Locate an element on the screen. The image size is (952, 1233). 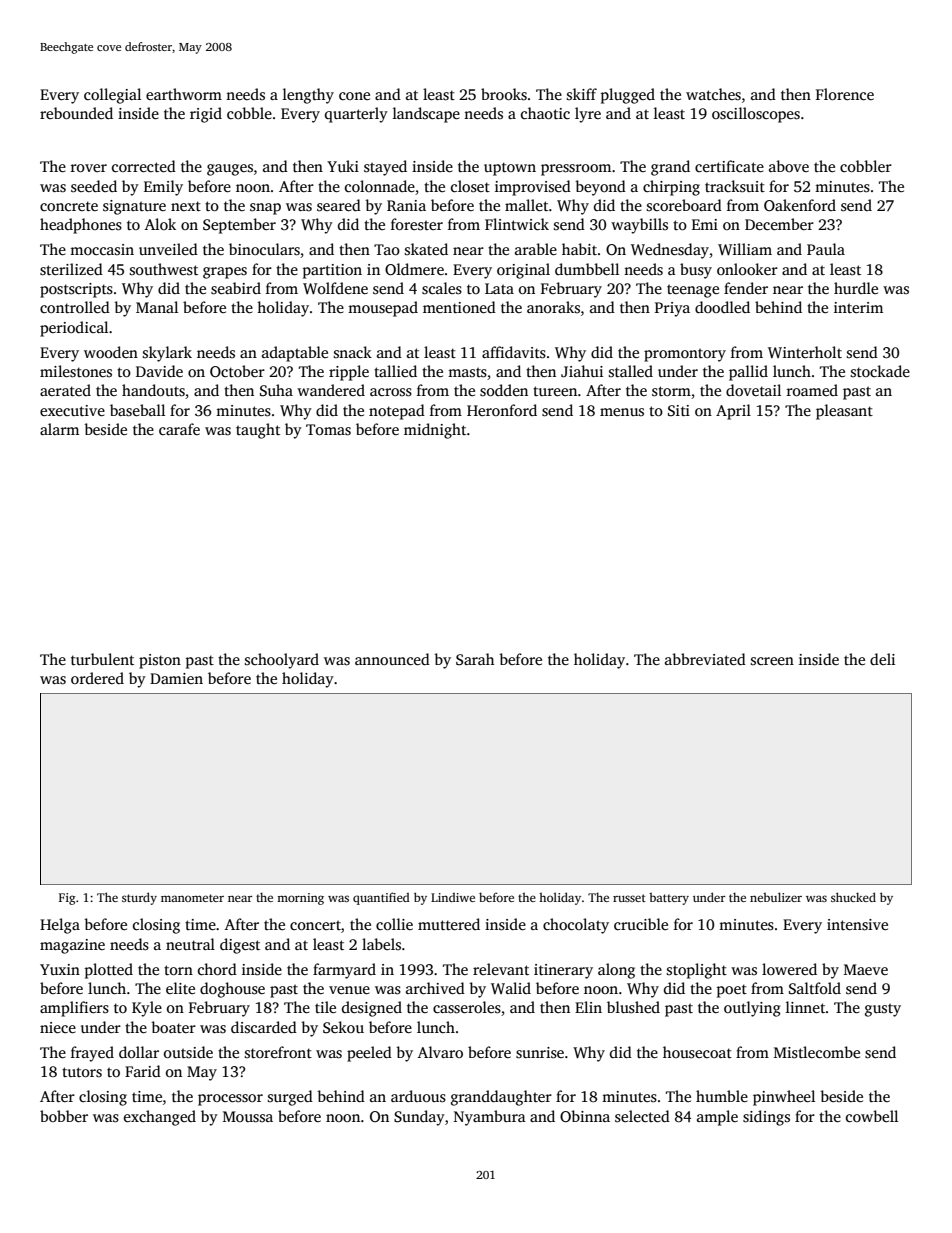
screen is located at coordinates (772, 661).
